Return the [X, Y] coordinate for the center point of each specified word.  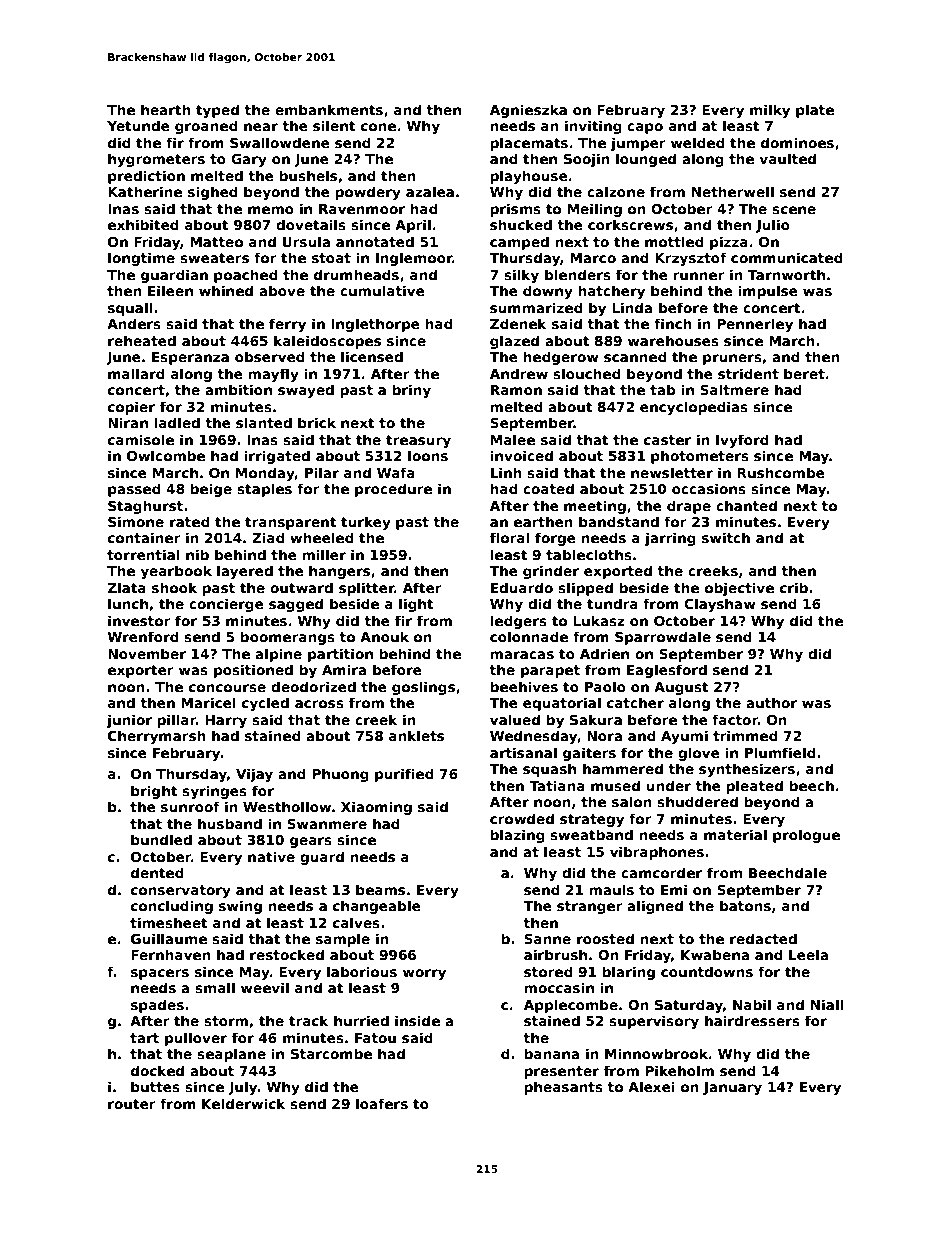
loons [428, 455]
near [261, 127]
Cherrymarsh [157, 737]
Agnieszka [528, 111]
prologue [806, 836]
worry [424, 974]
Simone [136, 521]
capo [645, 128]
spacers [160, 974]
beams [380, 889]
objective [739, 589]
